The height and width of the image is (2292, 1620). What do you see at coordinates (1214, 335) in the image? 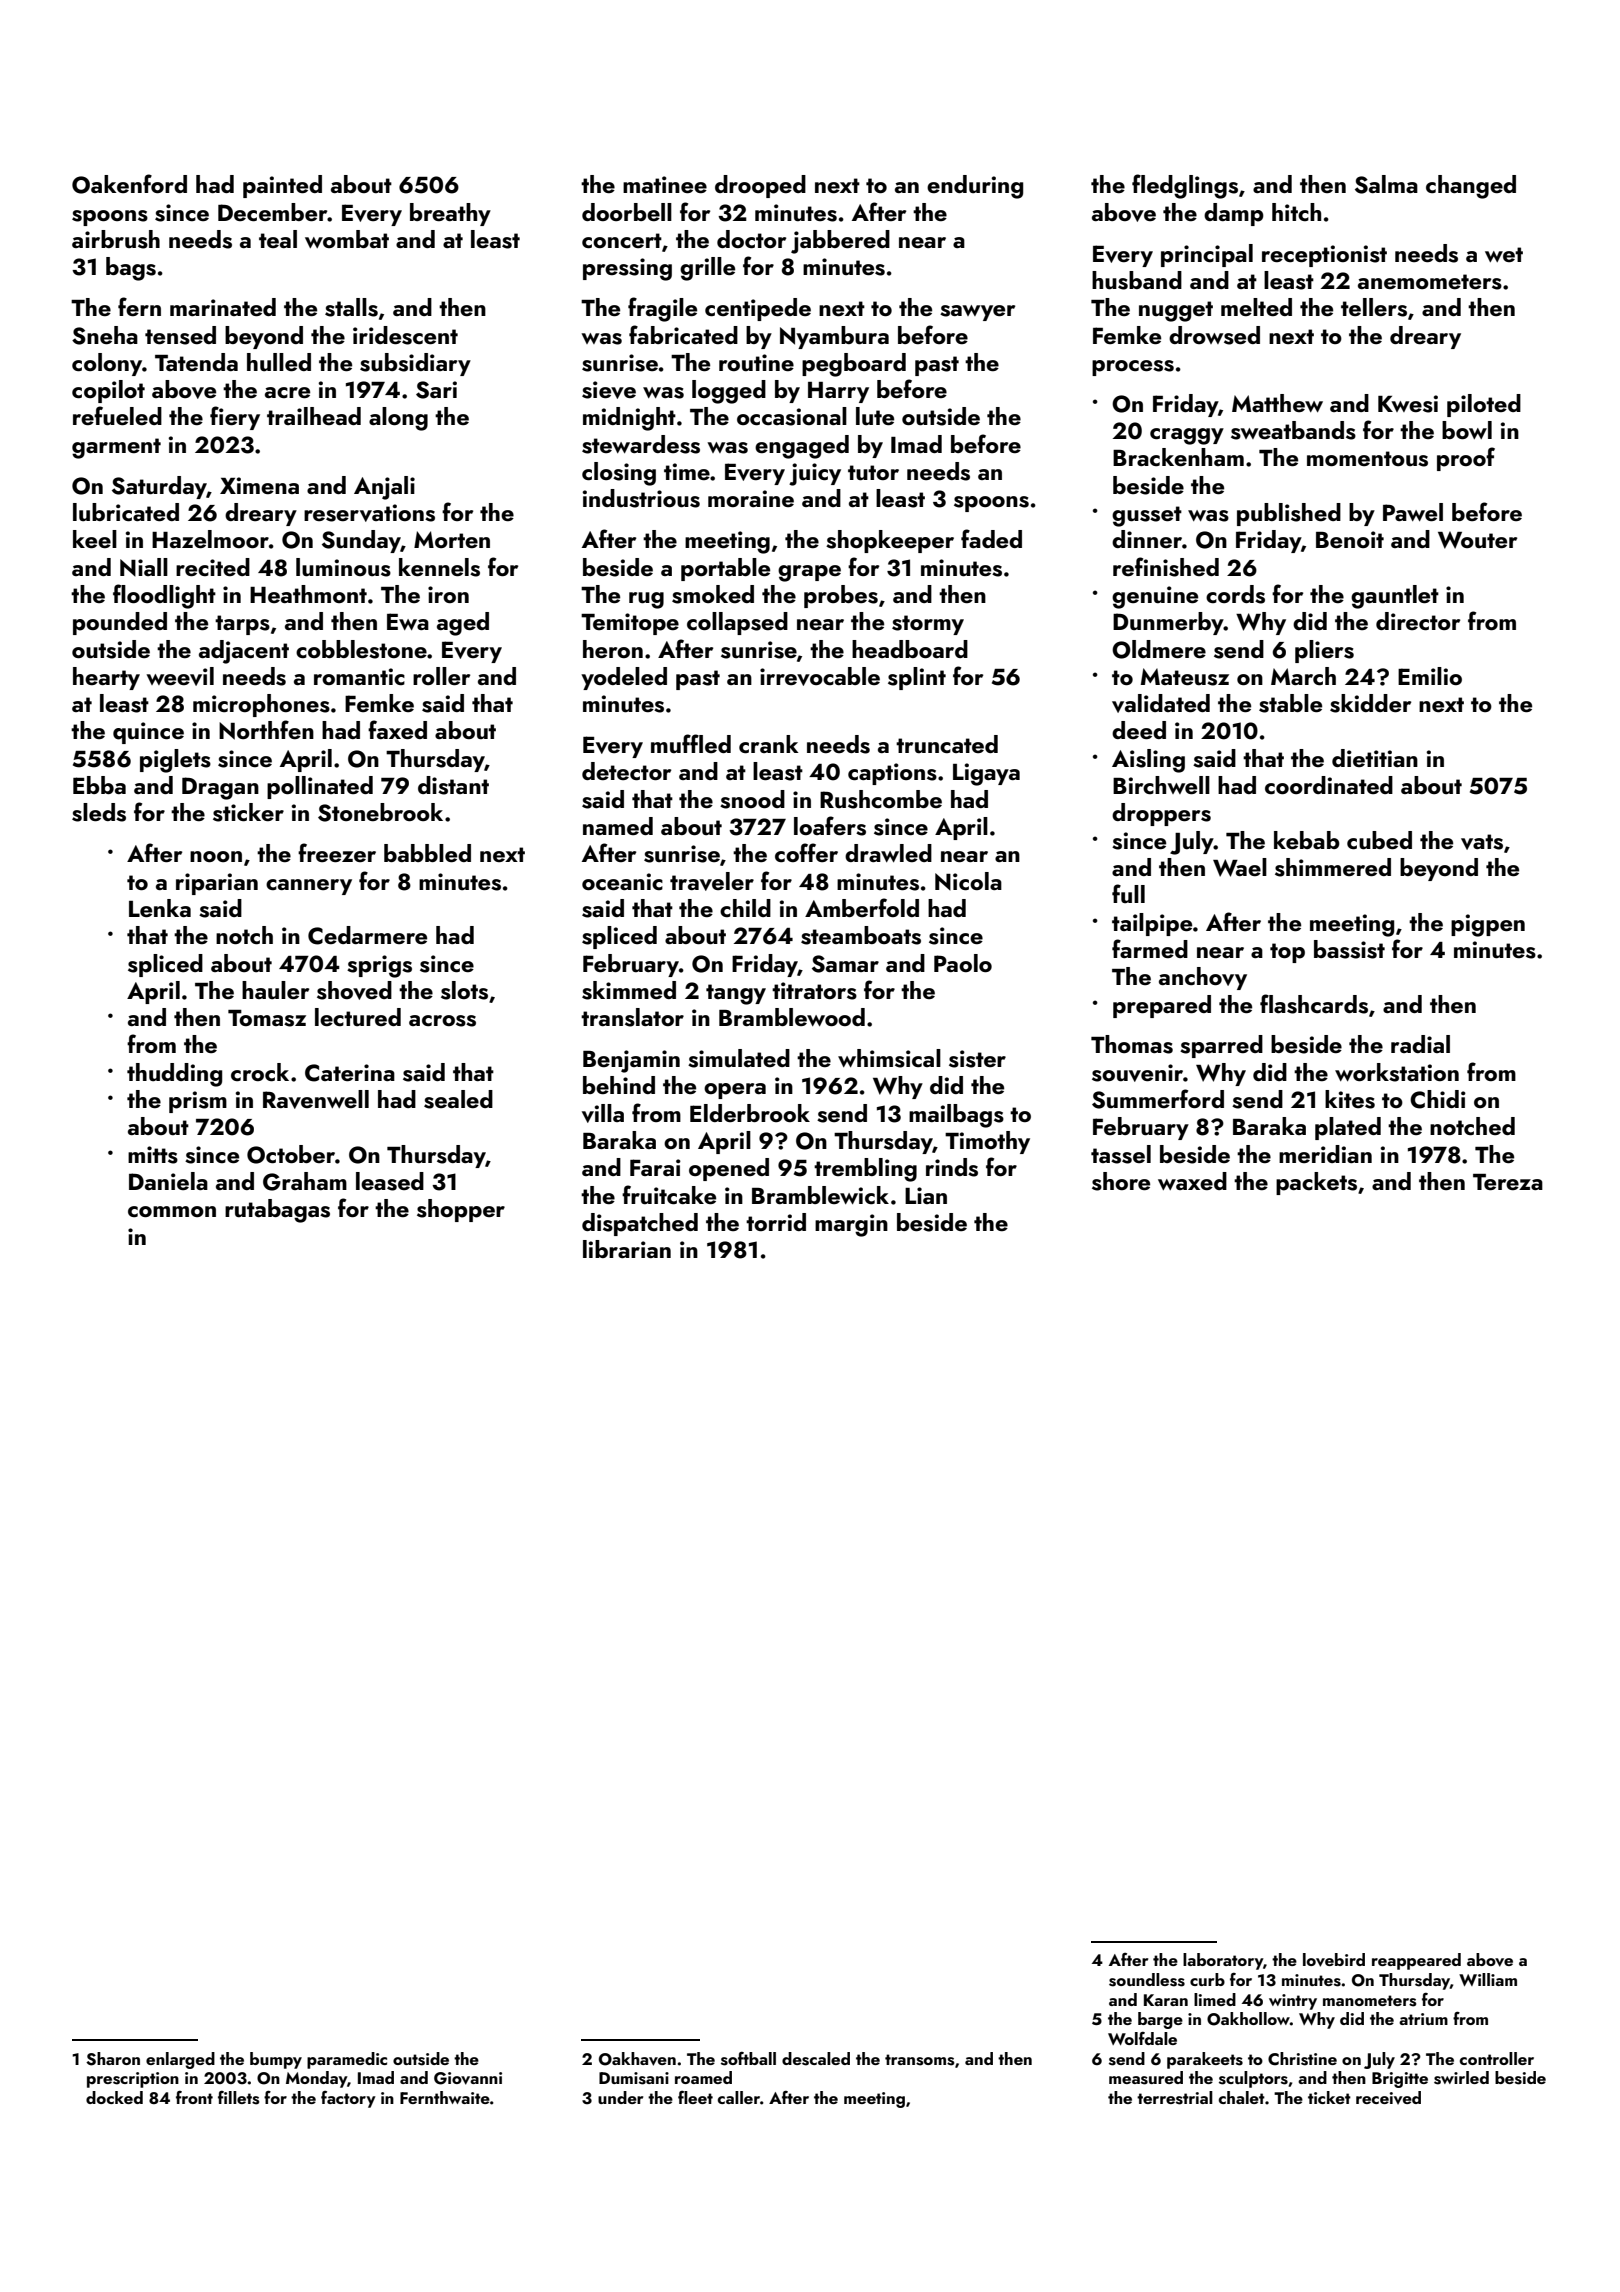
I see `drowsed` at bounding box center [1214, 335].
